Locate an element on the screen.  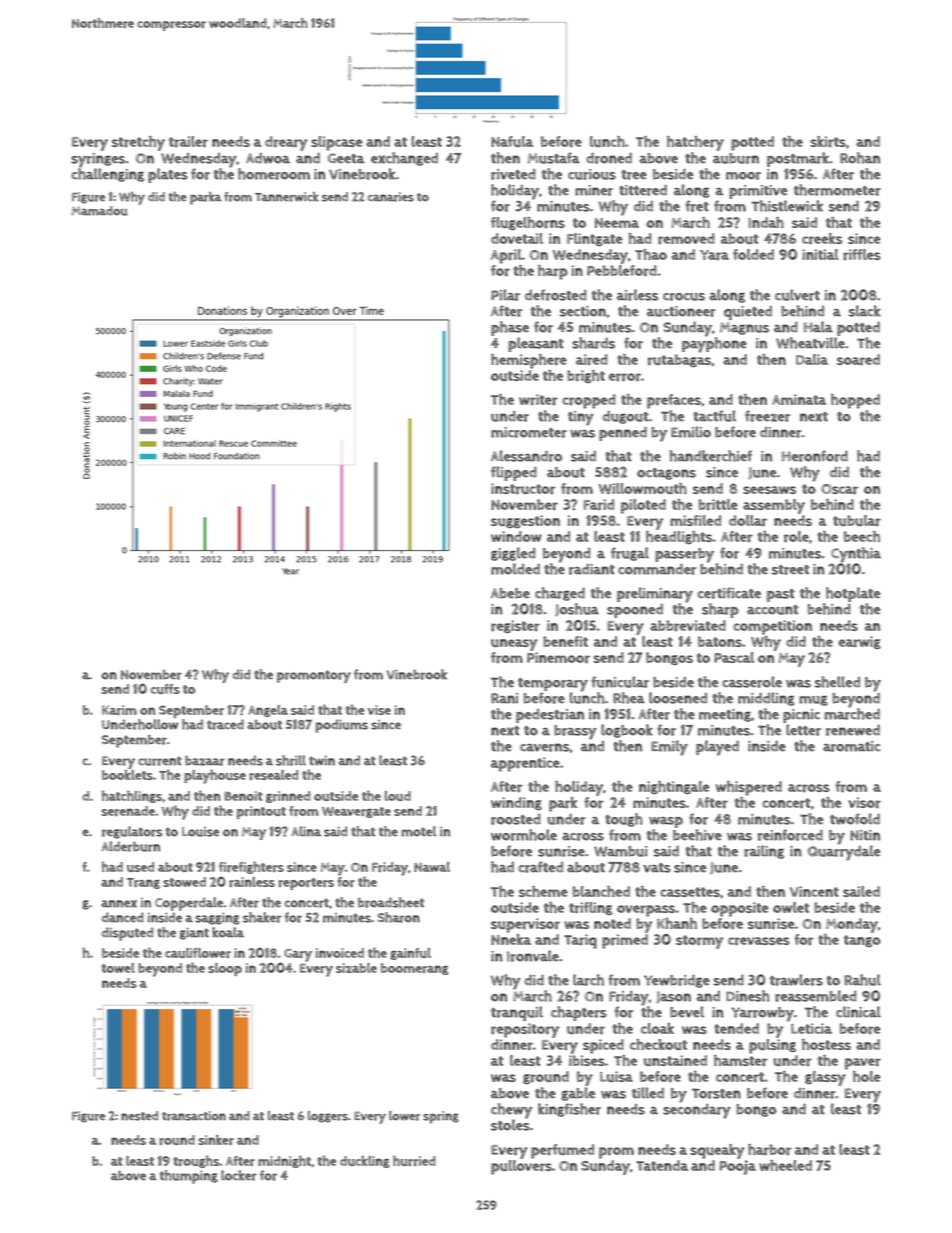
dovetail is located at coordinates (517, 238).
